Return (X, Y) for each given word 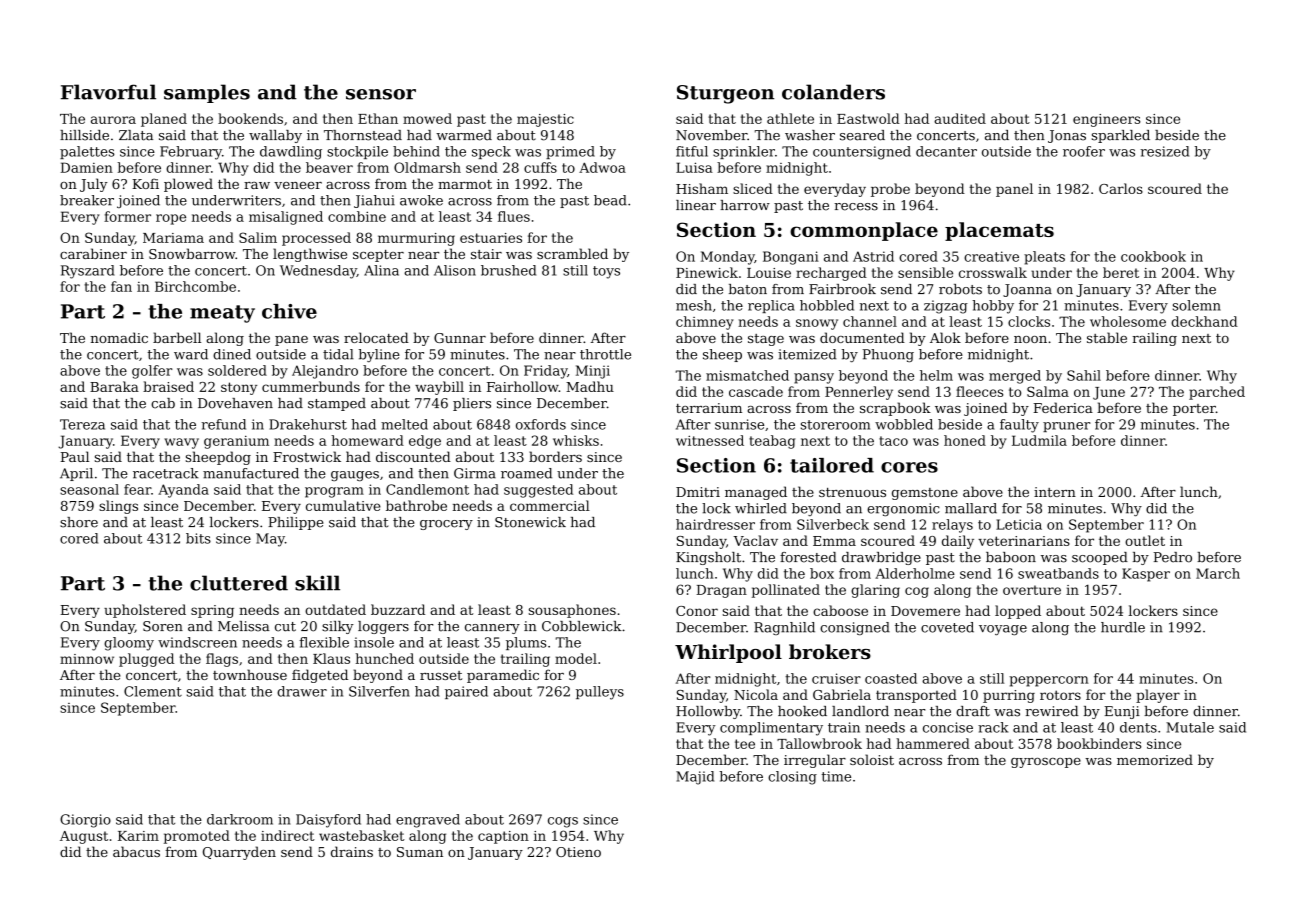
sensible (925, 272)
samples (207, 93)
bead (610, 200)
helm (936, 375)
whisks (576, 440)
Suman (420, 852)
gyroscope (1046, 763)
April (76, 474)
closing (792, 778)
